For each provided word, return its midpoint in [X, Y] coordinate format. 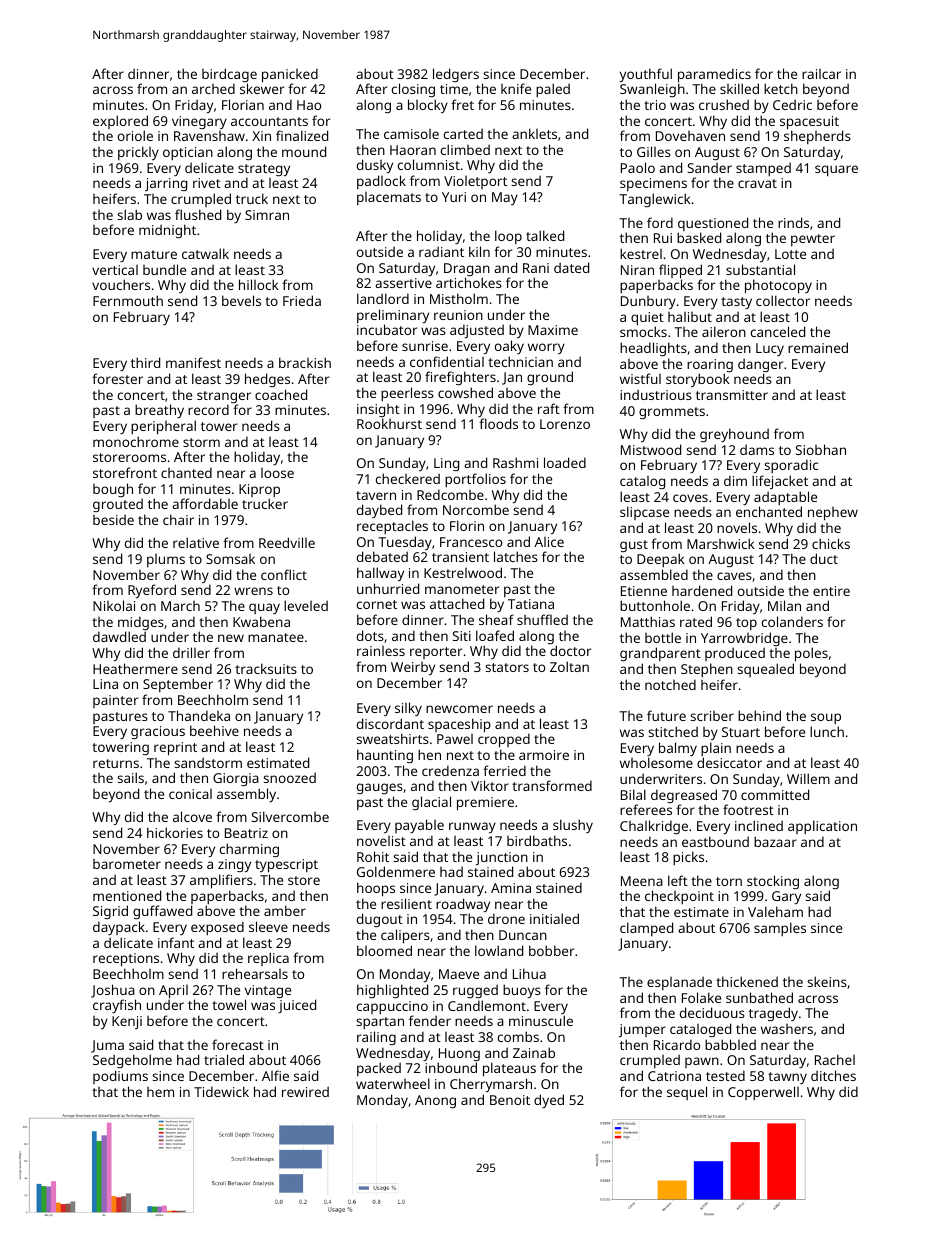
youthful [645, 76]
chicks [831, 543]
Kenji [127, 1022]
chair [178, 519]
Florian [243, 104]
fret [462, 104]
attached [457, 603]
